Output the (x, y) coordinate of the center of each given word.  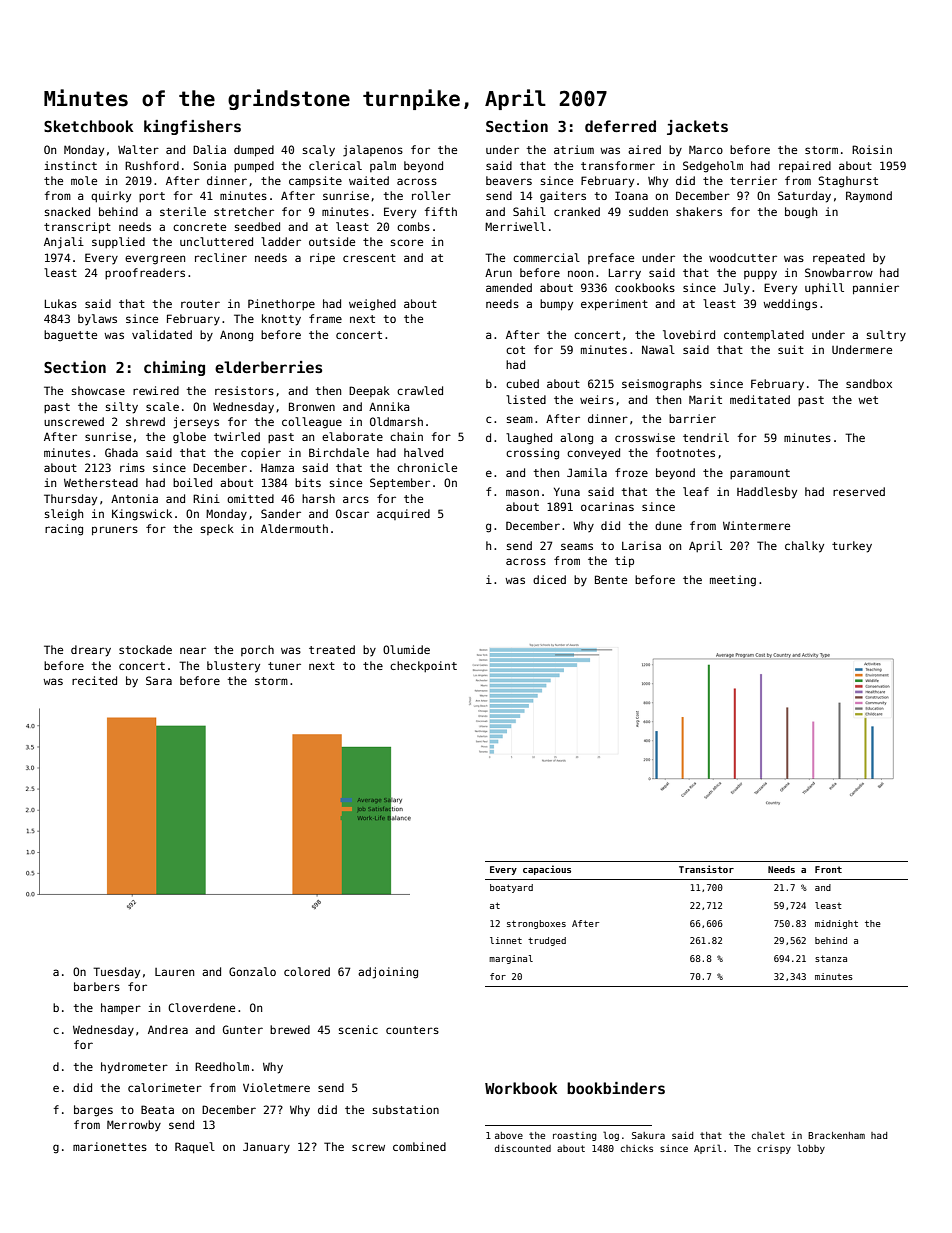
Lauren (174, 972)
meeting (733, 581)
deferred (620, 126)
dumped (254, 151)
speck (217, 529)
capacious (547, 870)
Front (828, 869)
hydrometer (134, 1068)
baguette (70, 336)
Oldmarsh (396, 421)
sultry (886, 335)
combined (419, 1146)
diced (549, 579)
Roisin (872, 149)
